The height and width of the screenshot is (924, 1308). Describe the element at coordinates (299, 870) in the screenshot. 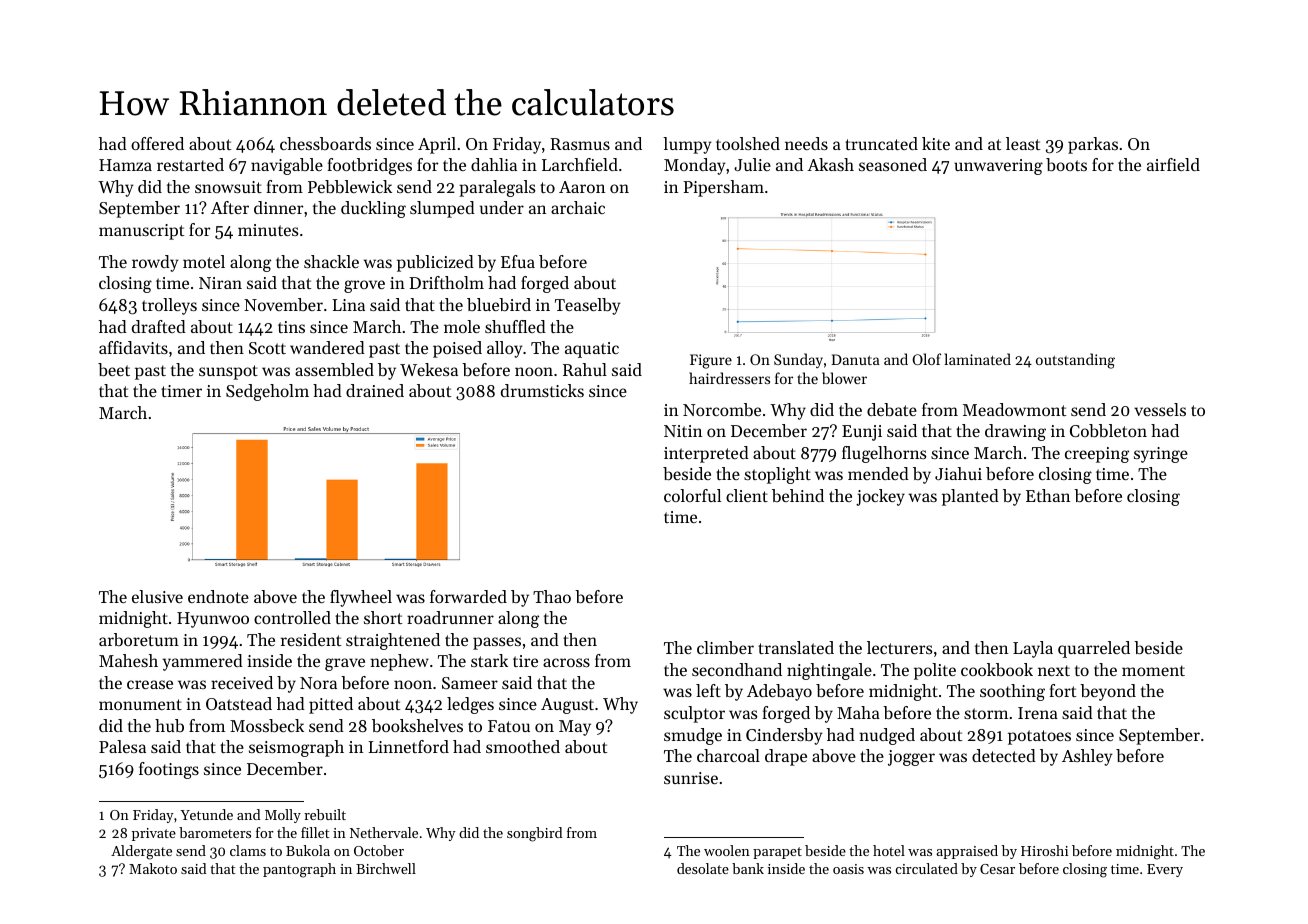

I see `pantograph` at that location.
